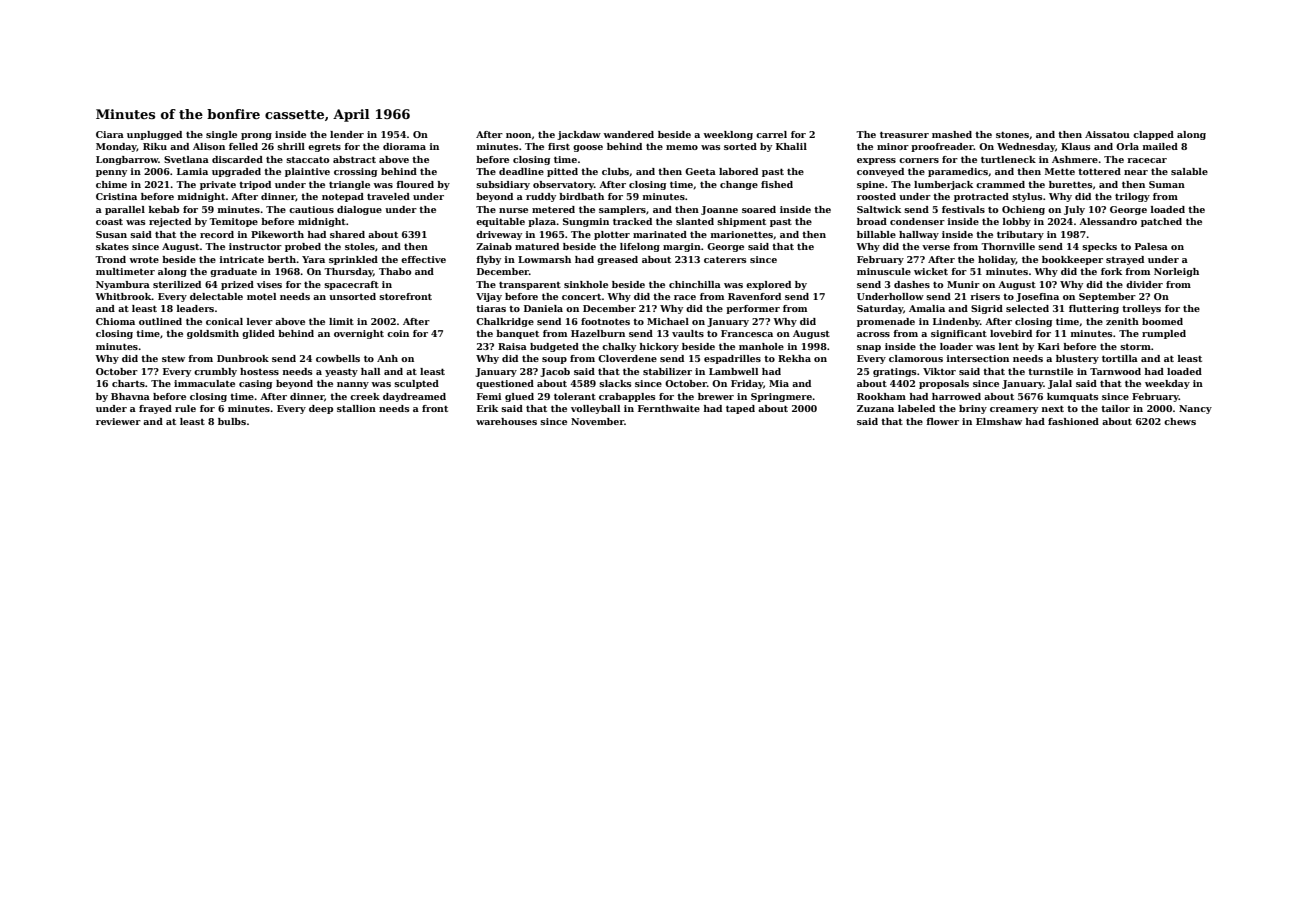 The height and width of the screenshot is (924, 1308). Describe the element at coordinates (1180, 421) in the screenshot. I see `chews` at that location.
